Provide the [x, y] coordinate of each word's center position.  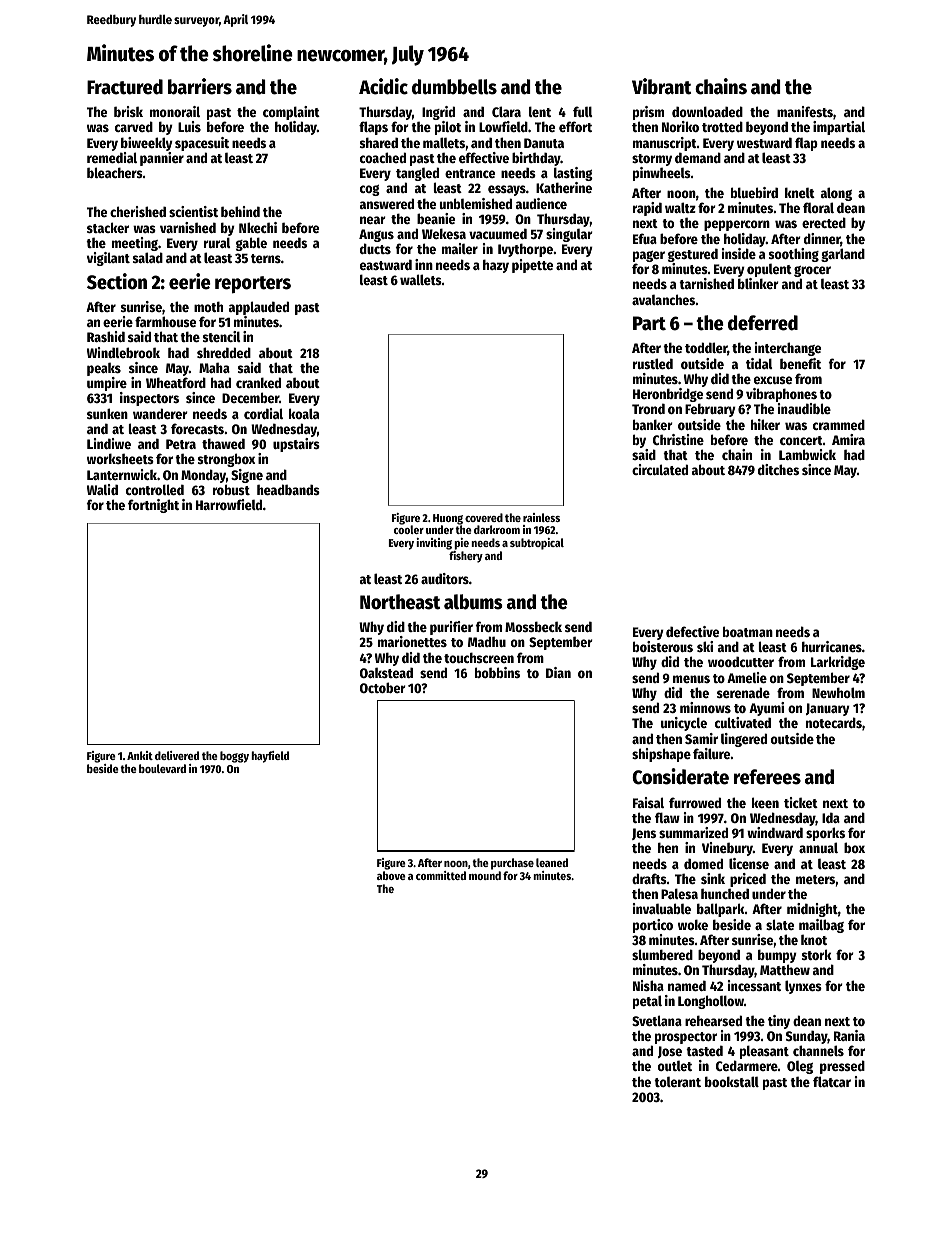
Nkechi [258, 227]
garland [843, 255]
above [391, 875]
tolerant [677, 1081]
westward [764, 142]
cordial [263, 413]
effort [575, 126]
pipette [532, 266]
